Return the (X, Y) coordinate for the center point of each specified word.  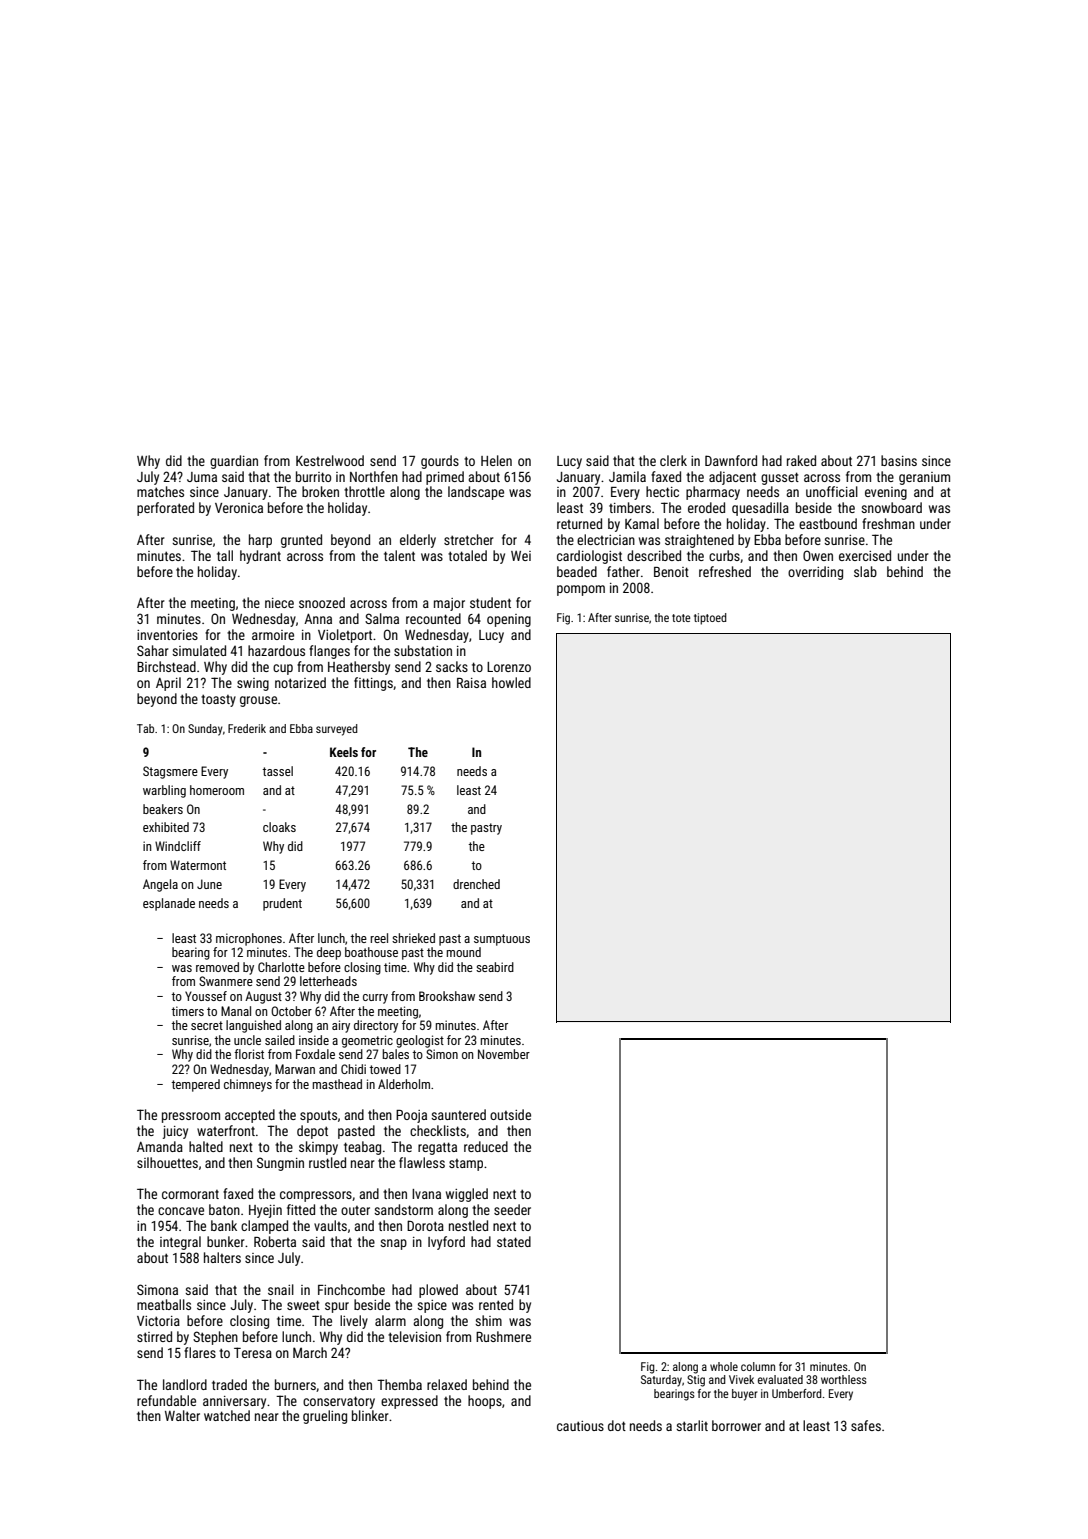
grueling (325, 1417)
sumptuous (502, 940)
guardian (234, 462)
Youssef (206, 996)
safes (866, 1425)
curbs (724, 555)
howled (511, 682)
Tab (145, 728)
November (504, 1054)
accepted (250, 1116)
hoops (485, 1402)
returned (579, 523)
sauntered (458, 1114)
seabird (495, 967)
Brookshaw (447, 996)
